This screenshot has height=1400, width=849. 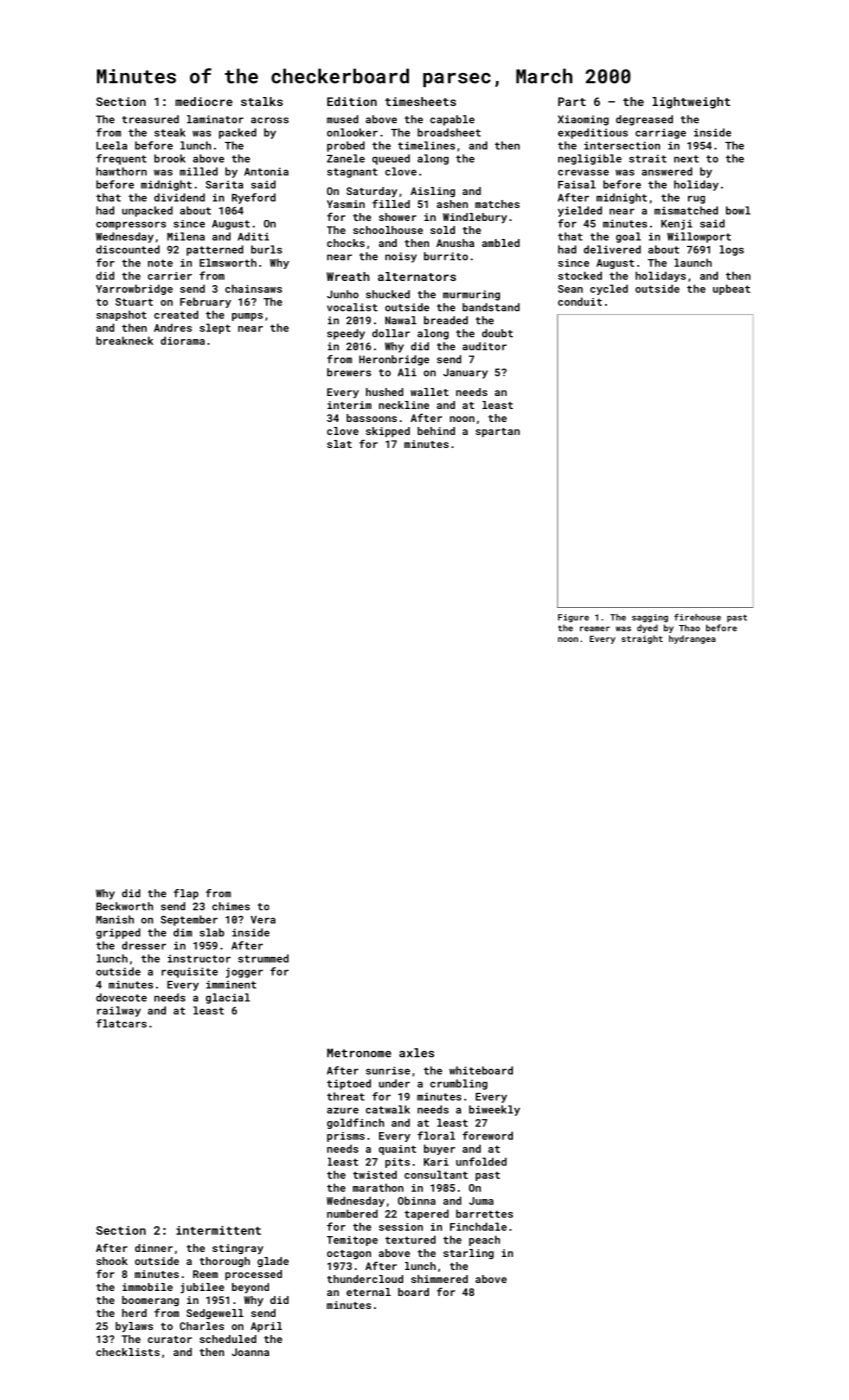 What do you see at coordinates (595, 629) in the screenshot?
I see `reamer` at bounding box center [595, 629].
